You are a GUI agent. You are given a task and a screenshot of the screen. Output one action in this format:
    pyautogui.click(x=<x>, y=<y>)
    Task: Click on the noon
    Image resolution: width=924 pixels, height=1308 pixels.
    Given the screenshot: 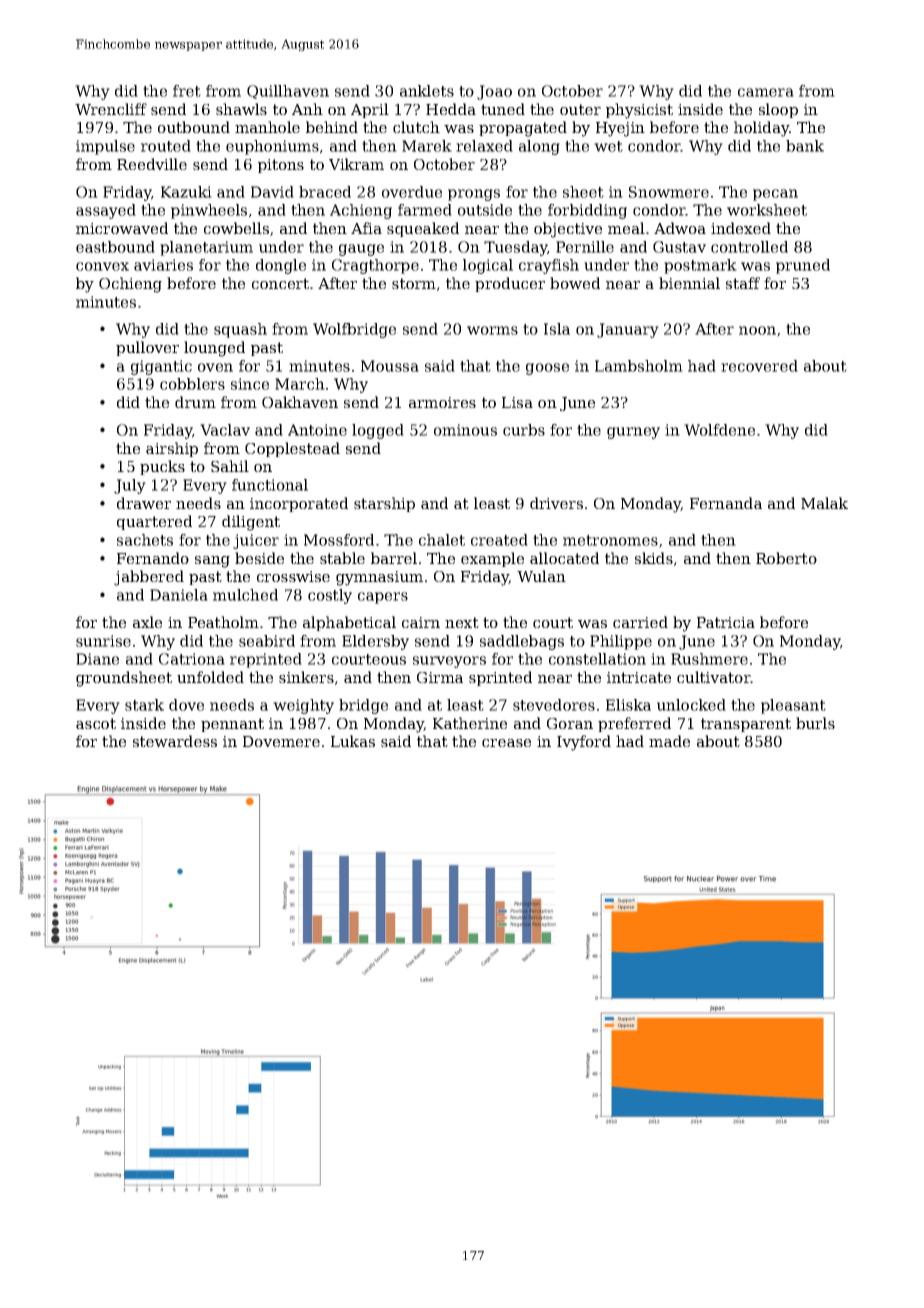 What is the action you would take?
    pyautogui.click(x=757, y=330)
